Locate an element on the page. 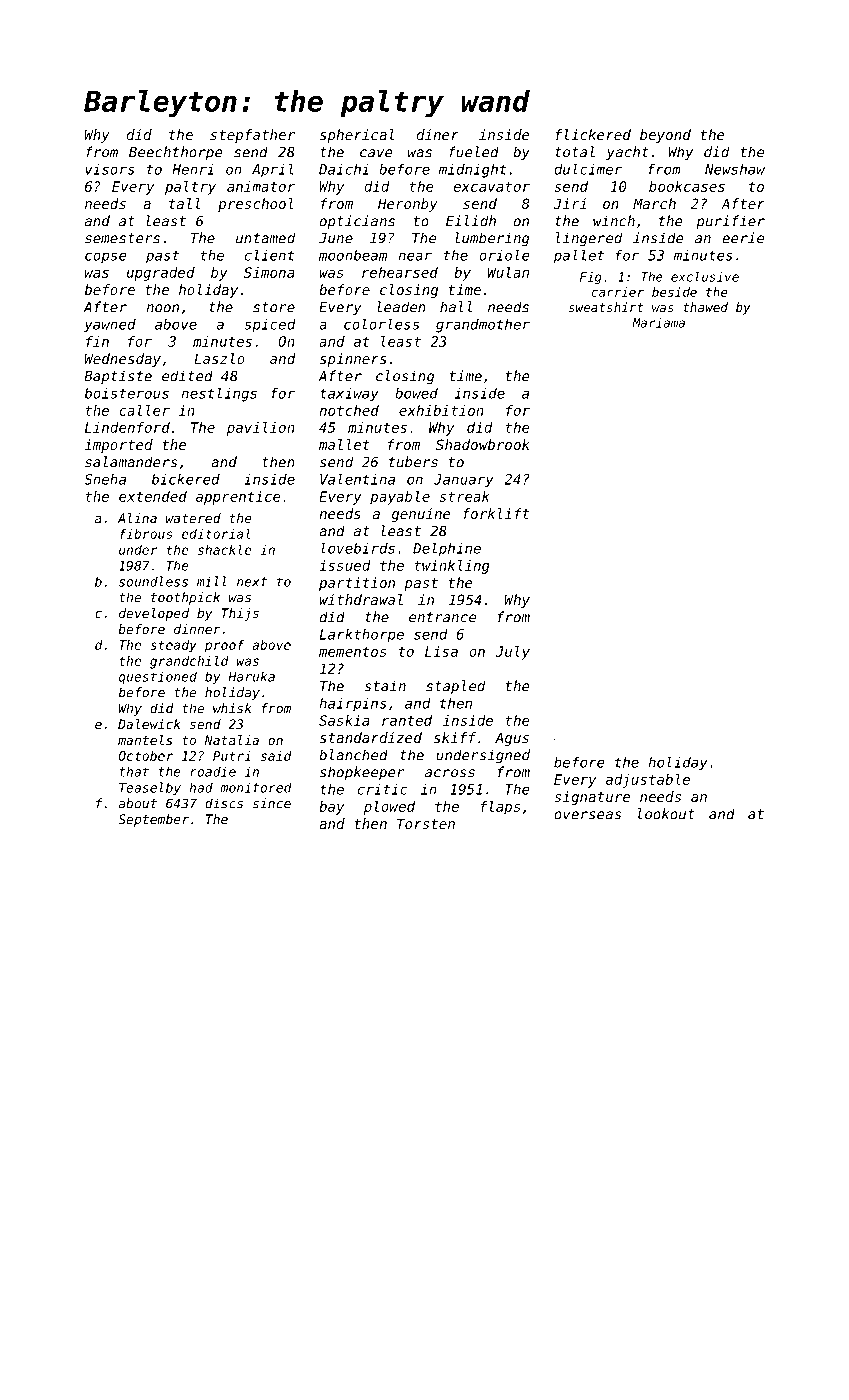 This image has width=849, height=1400. fibrous is located at coordinates (146, 534).
